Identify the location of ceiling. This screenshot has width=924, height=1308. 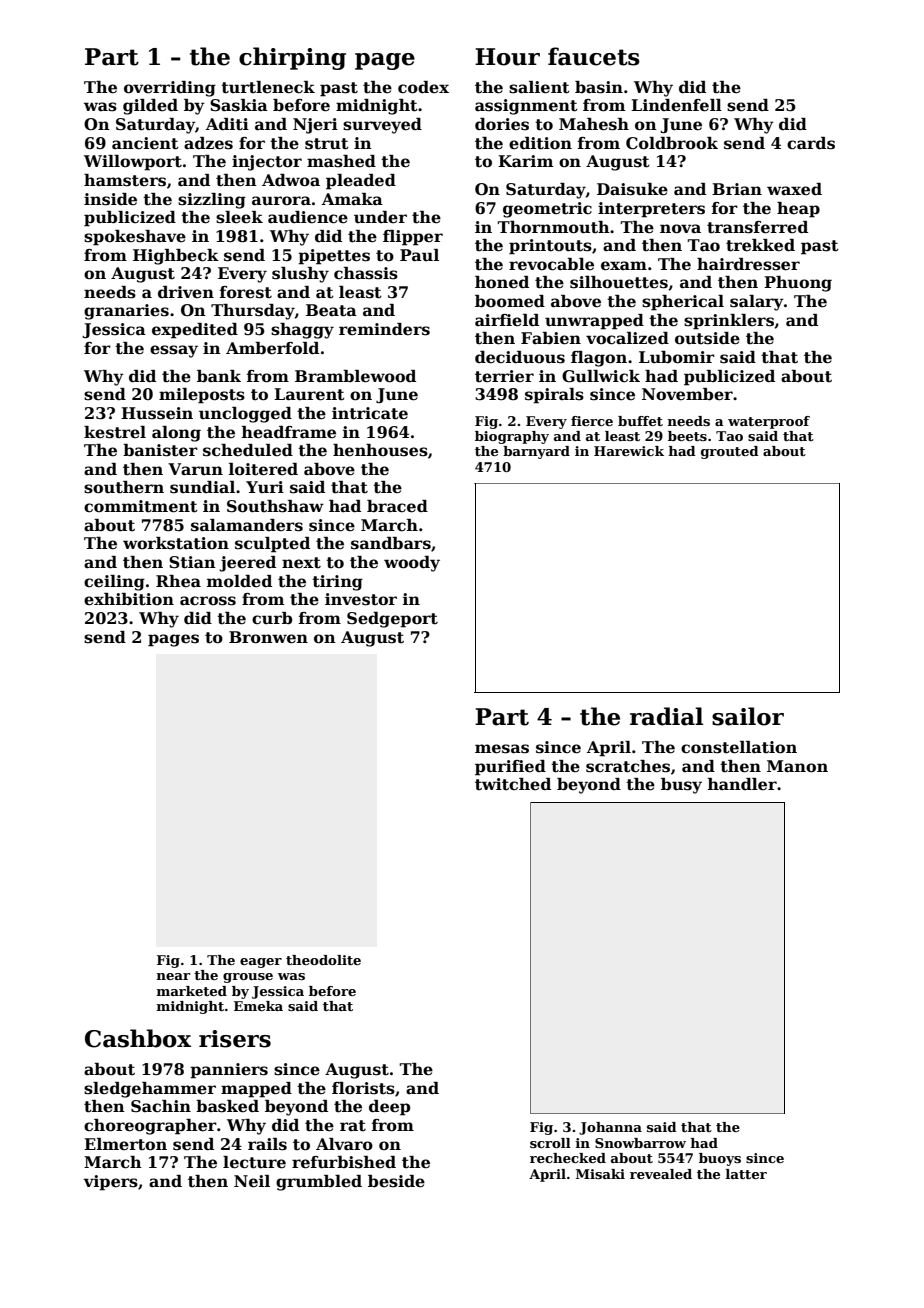
(114, 583).
